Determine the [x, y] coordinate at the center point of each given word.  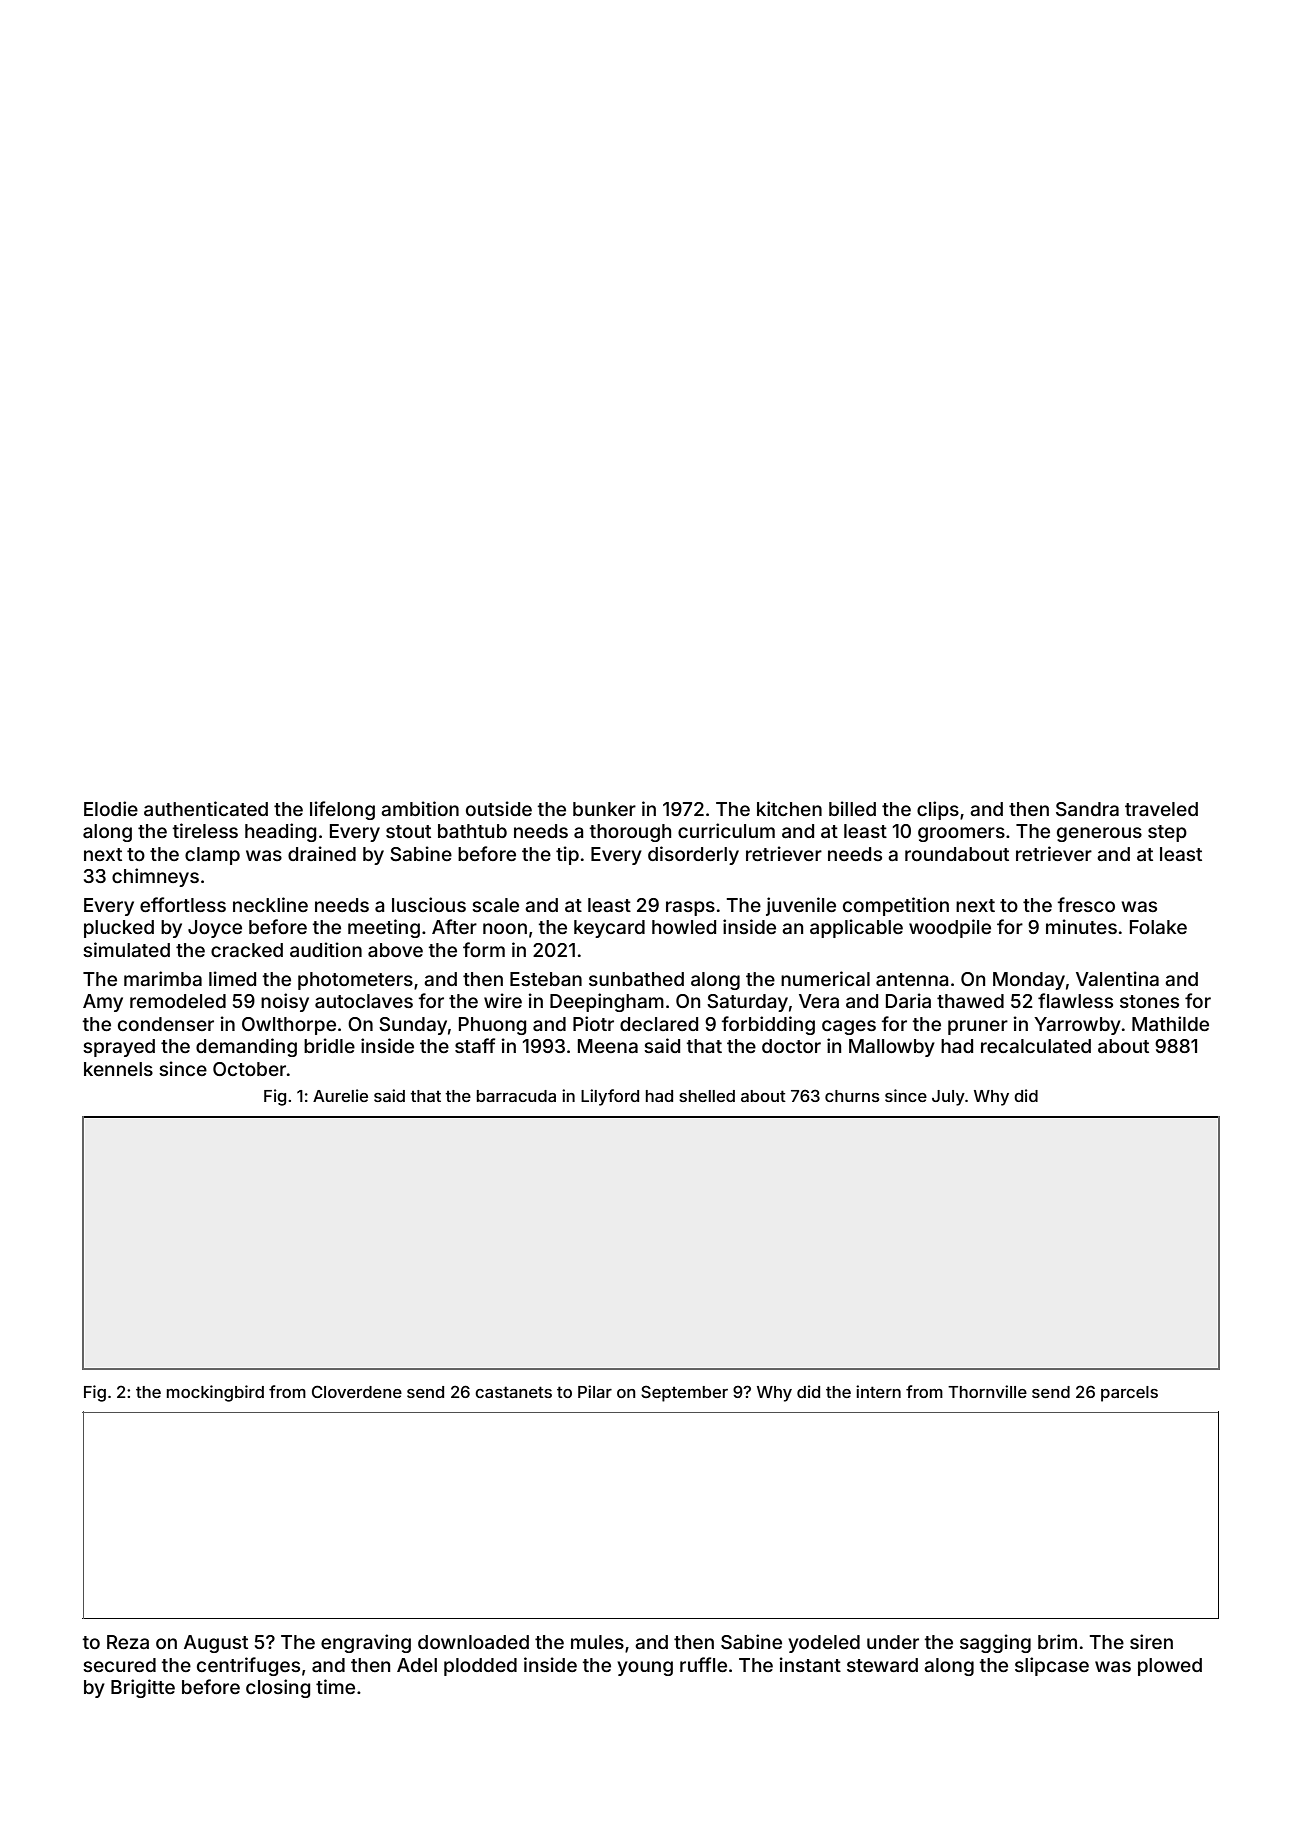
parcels [1129, 1394]
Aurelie [340, 1095]
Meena [608, 1046]
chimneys [155, 877]
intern [878, 1391]
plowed [1170, 1667]
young [645, 1668]
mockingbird [215, 1393]
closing [278, 1688]
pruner [978, 1027]
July [948, 1098]
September [684, 1393]
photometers [355, 981]
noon [505, 928]
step [1167, 833]
